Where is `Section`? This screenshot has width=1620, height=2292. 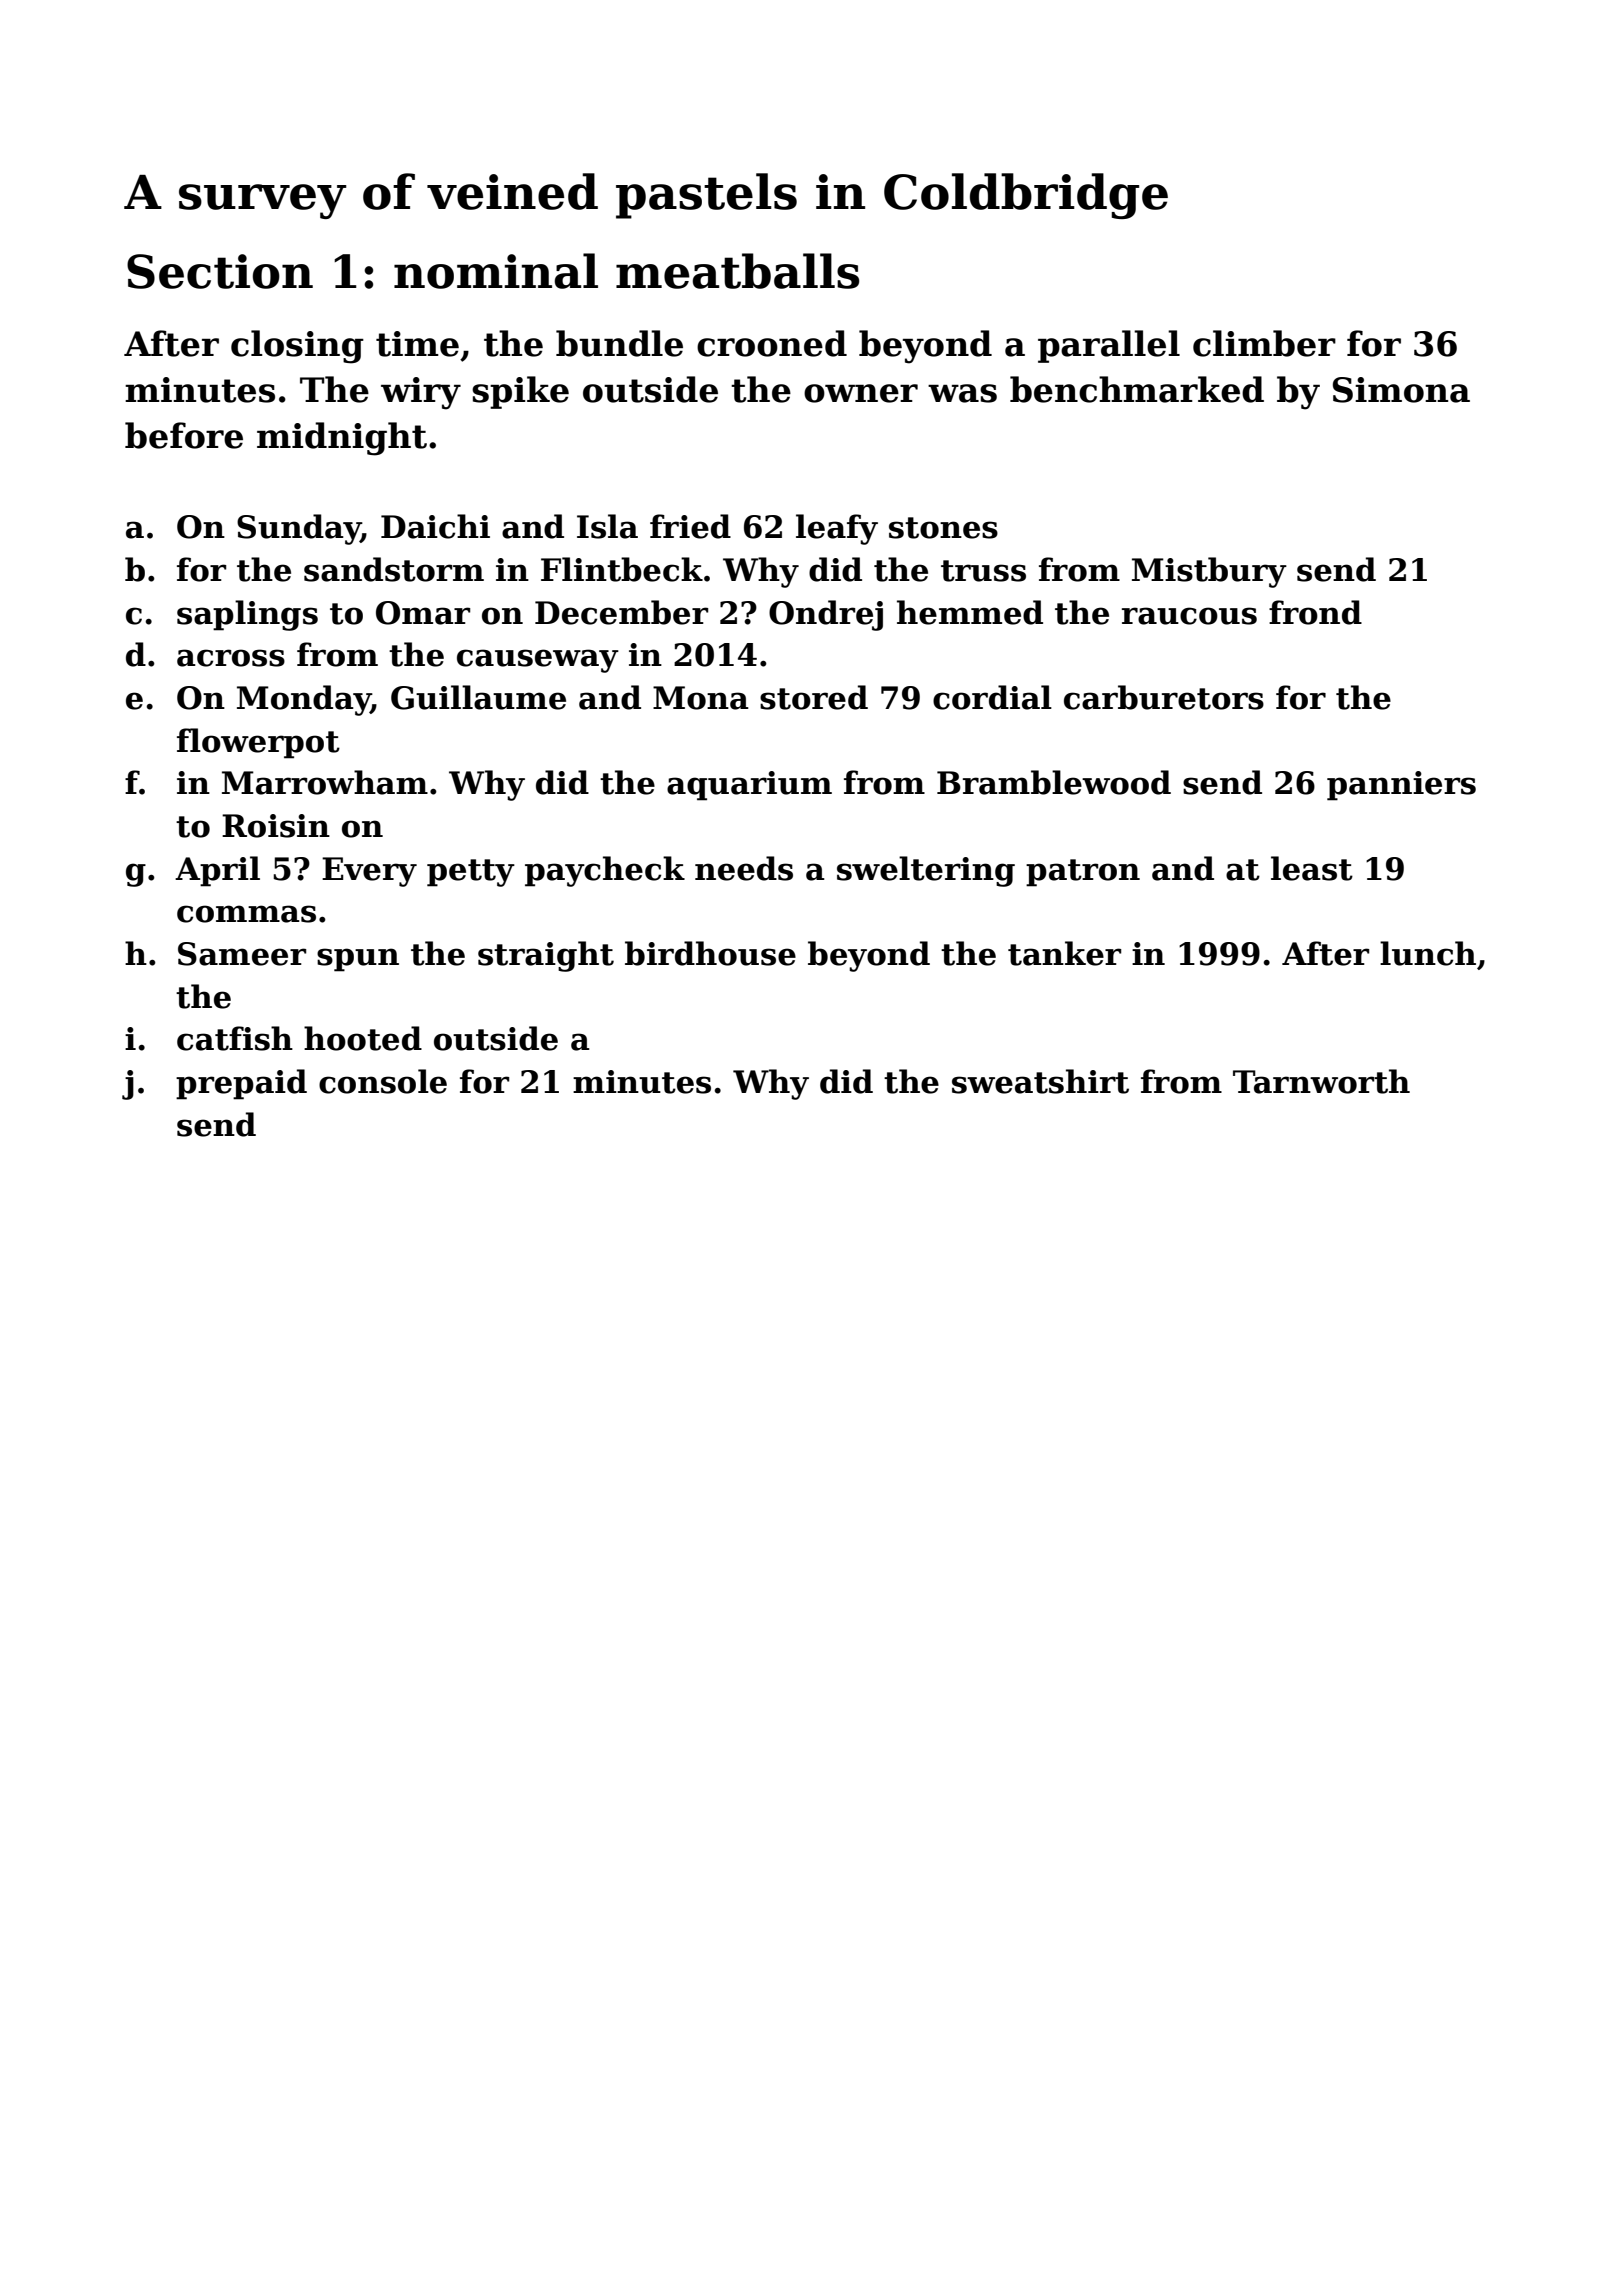
Section is located at coordinates (220, 271).
